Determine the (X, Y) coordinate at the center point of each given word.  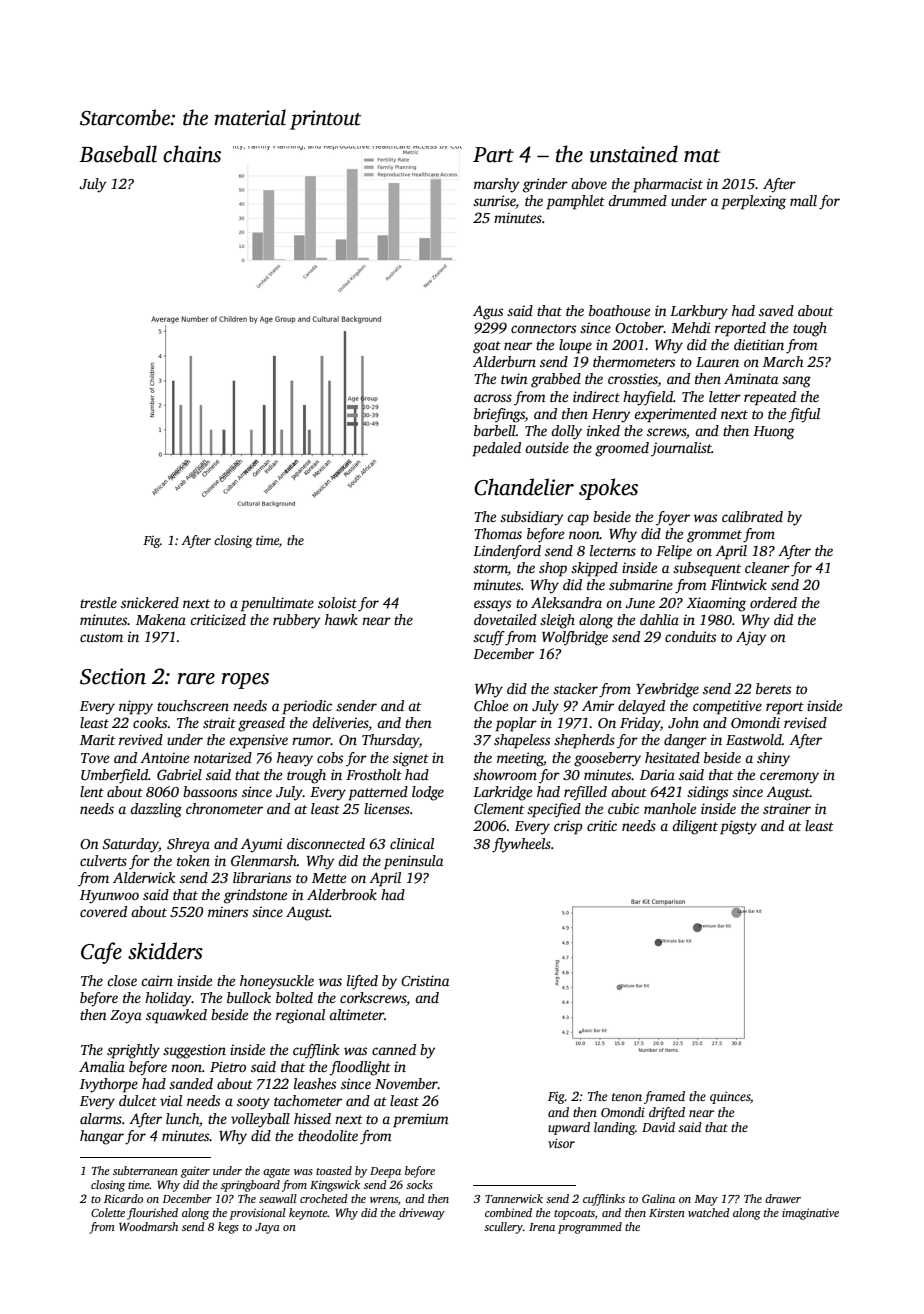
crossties (633, 380)
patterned (378, 793)
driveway (422, 1214)
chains (192, 154)
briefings (499, 415)
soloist (337, 602)
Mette (329, 878)
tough (810, 329)
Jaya (267, 1228)
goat (487, 347)
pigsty (738, 827)
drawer (783, 1198)
